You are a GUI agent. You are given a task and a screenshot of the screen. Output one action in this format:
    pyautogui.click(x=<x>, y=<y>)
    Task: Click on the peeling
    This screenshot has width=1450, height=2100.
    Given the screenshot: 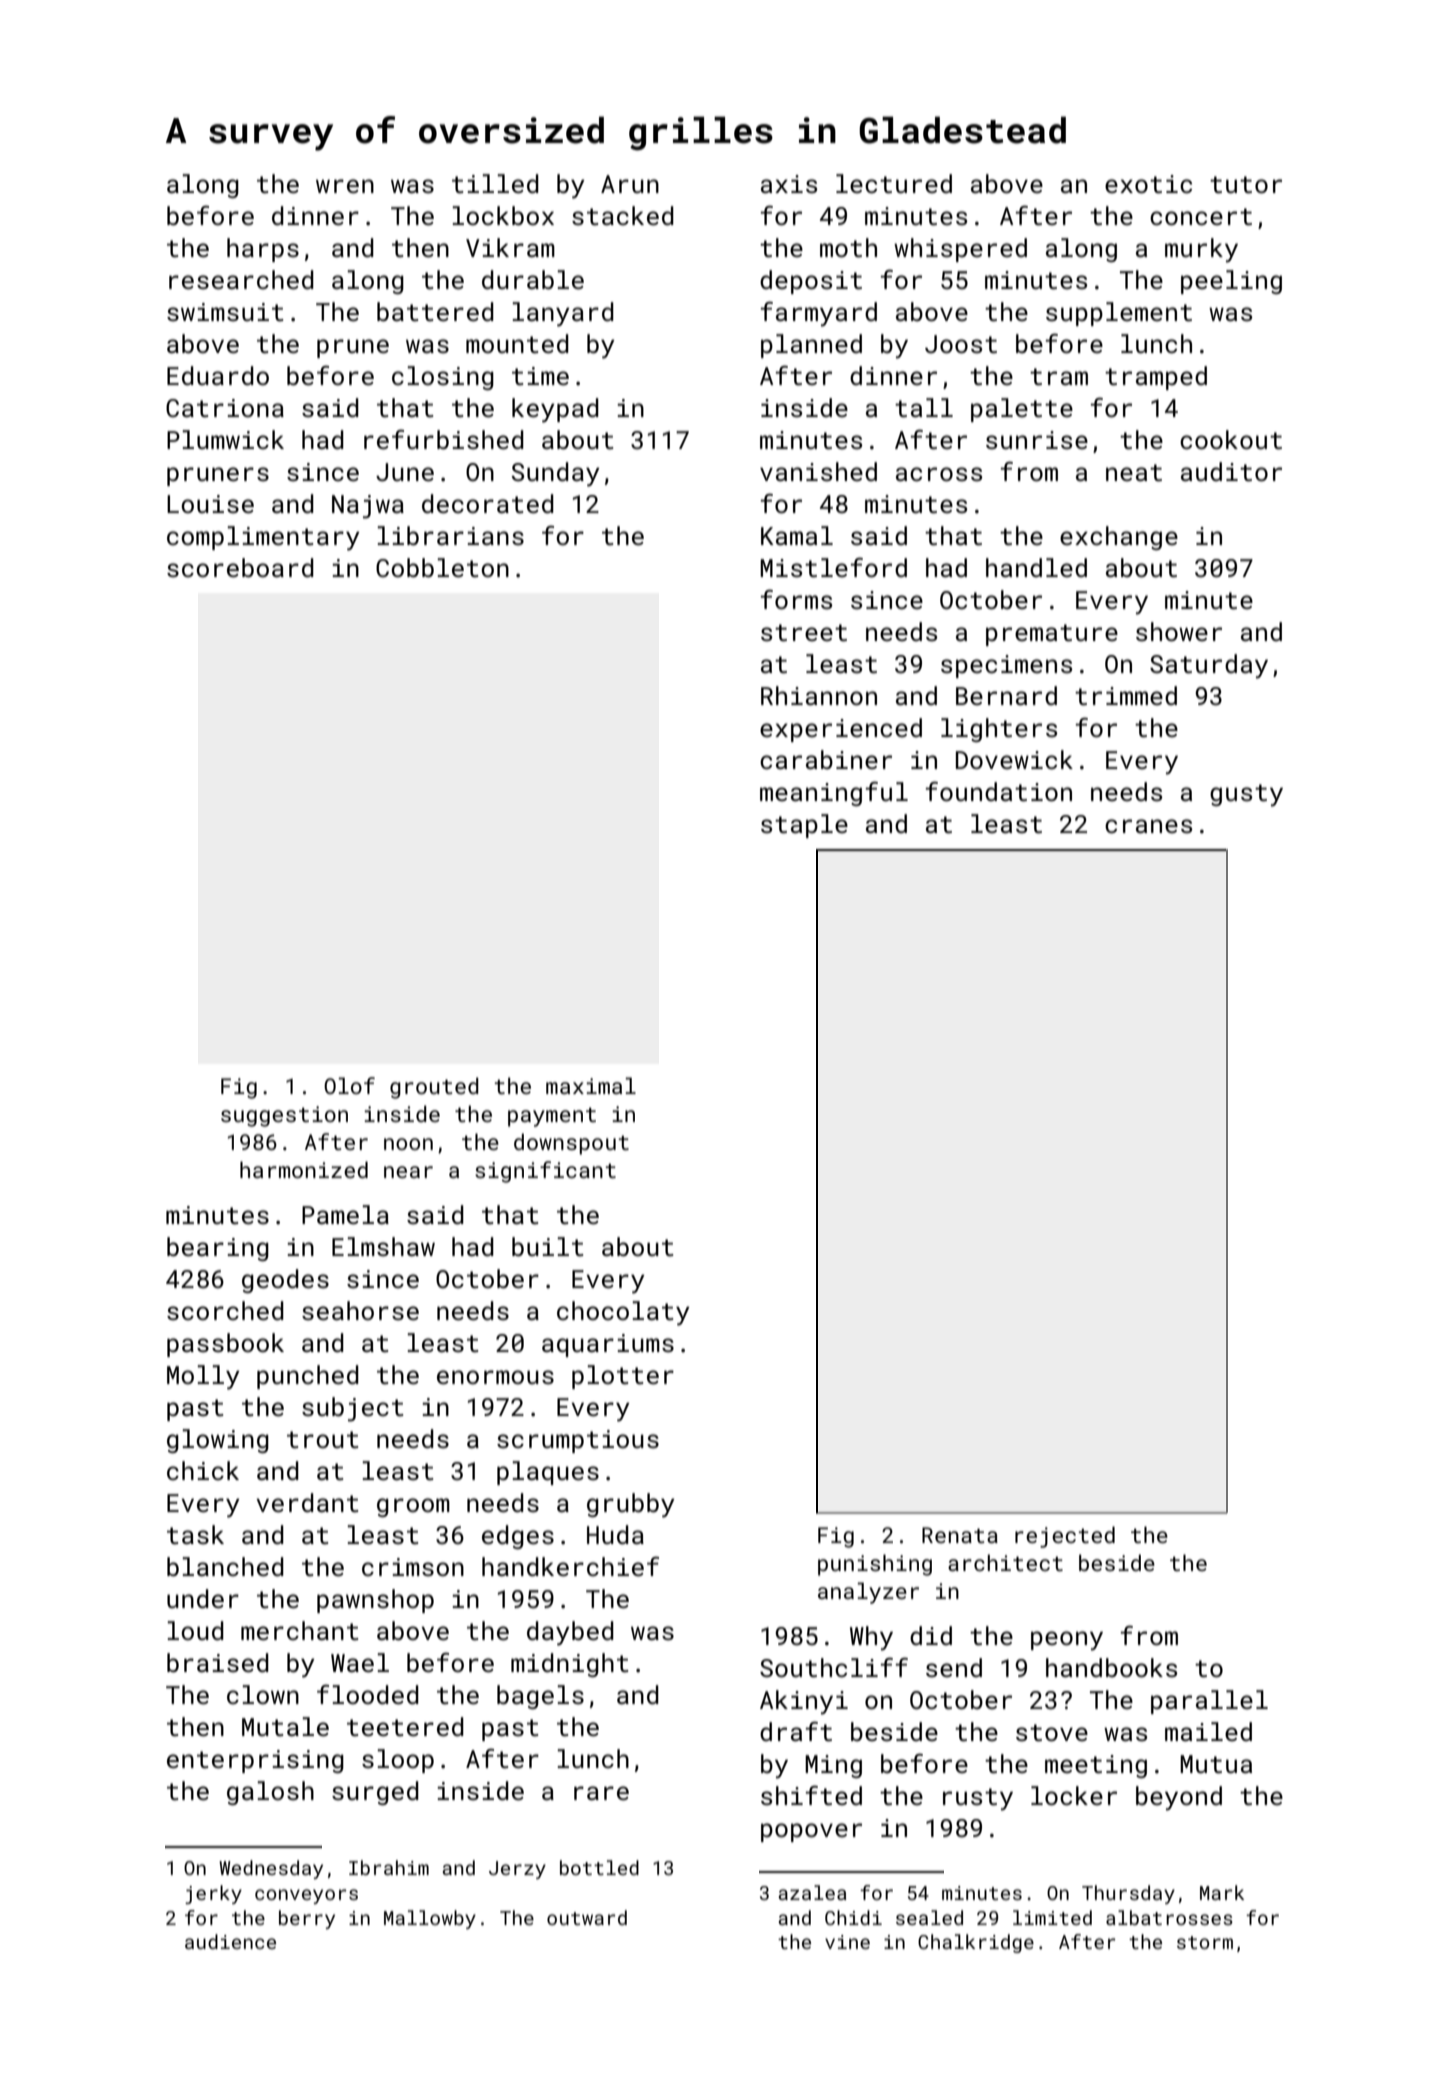 What is the action you would take?
    pyautogui.click(x=1231, y=282)
